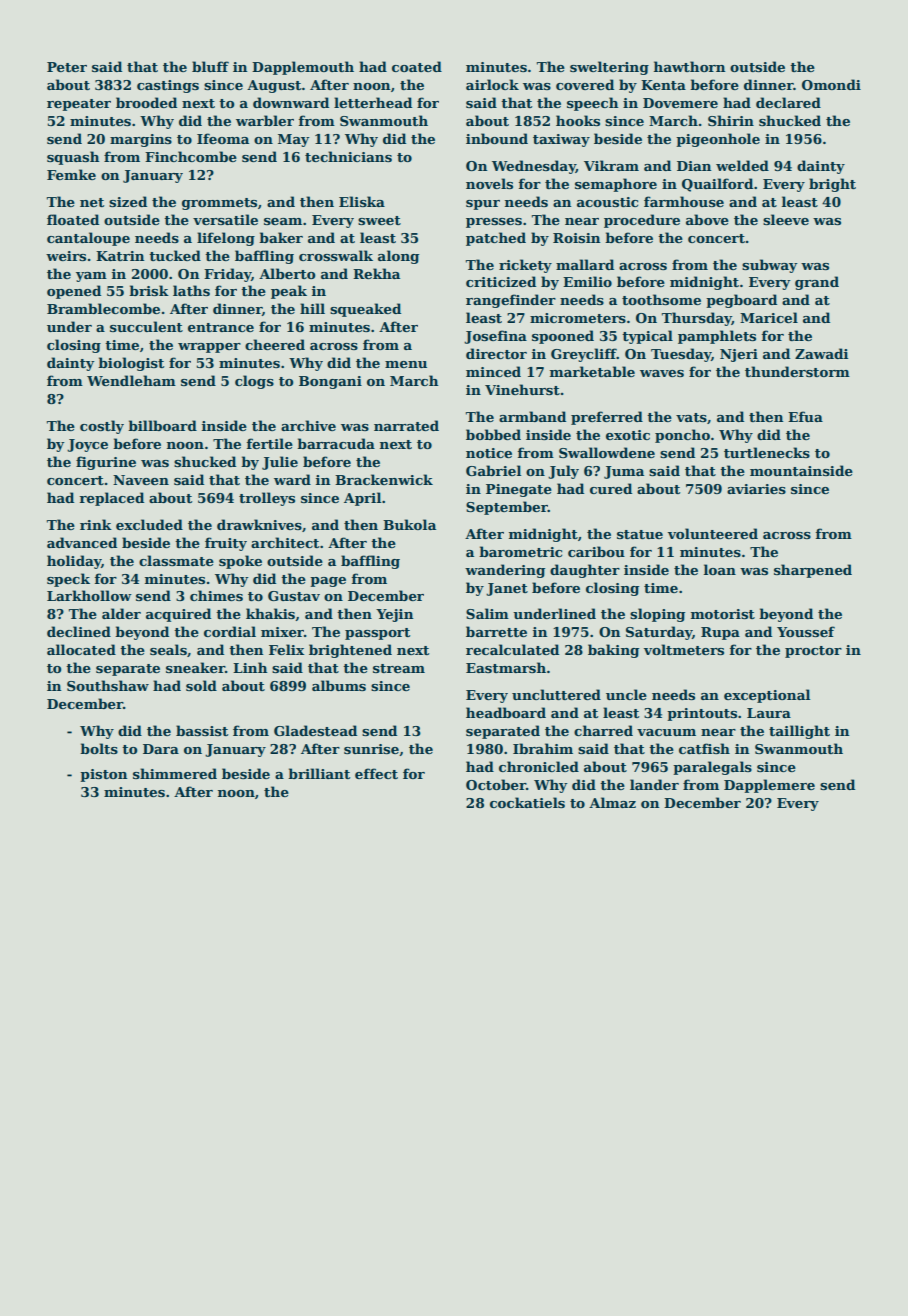 This screenshot has height=1316, width=908. What do you see at coordinates (690, 66) in the screenshot?
I see `hawthorn` at bounding box center [690, 66].
